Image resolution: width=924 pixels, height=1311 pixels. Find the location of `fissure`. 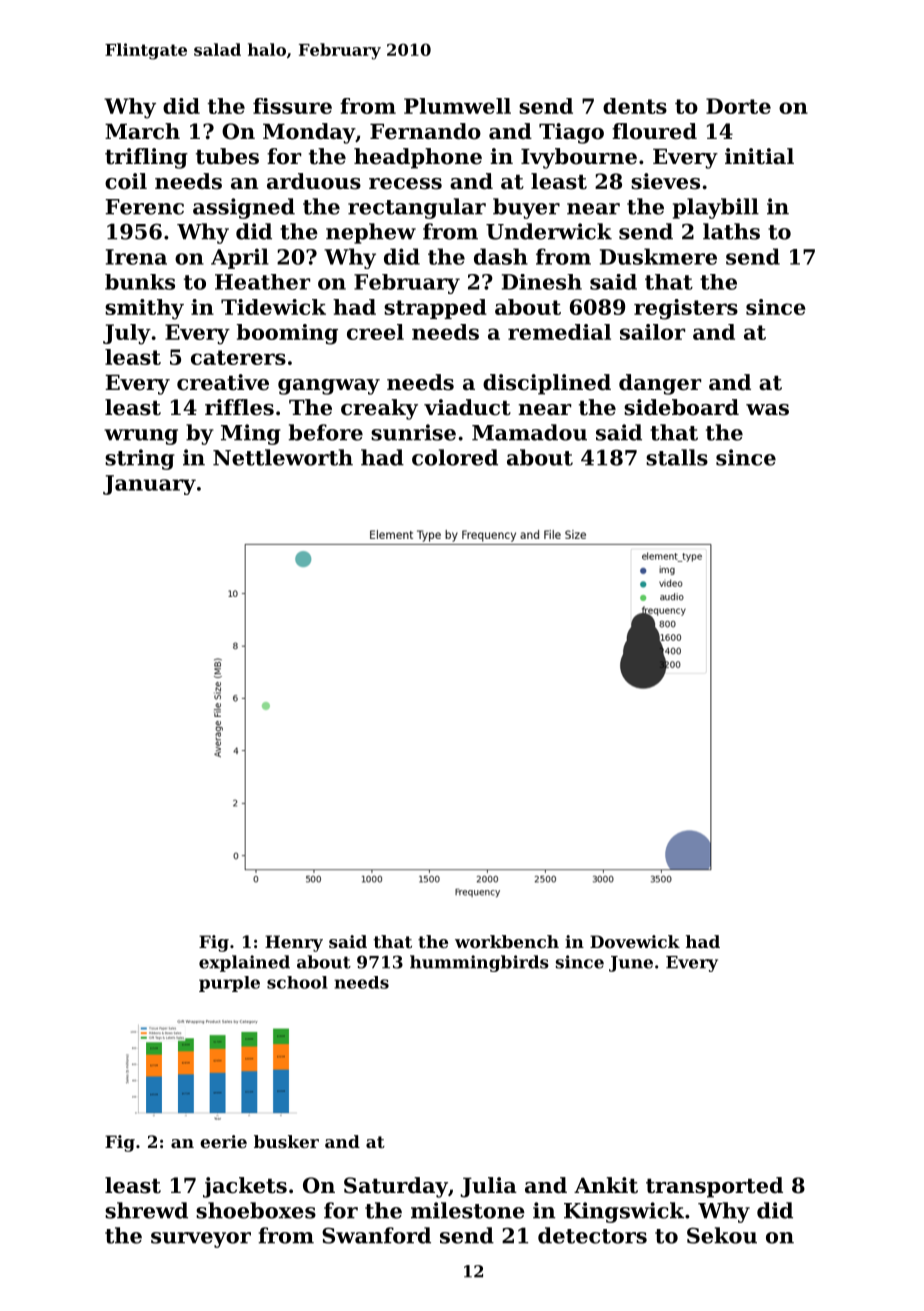

fissure is located at coordinates (292, 106).
